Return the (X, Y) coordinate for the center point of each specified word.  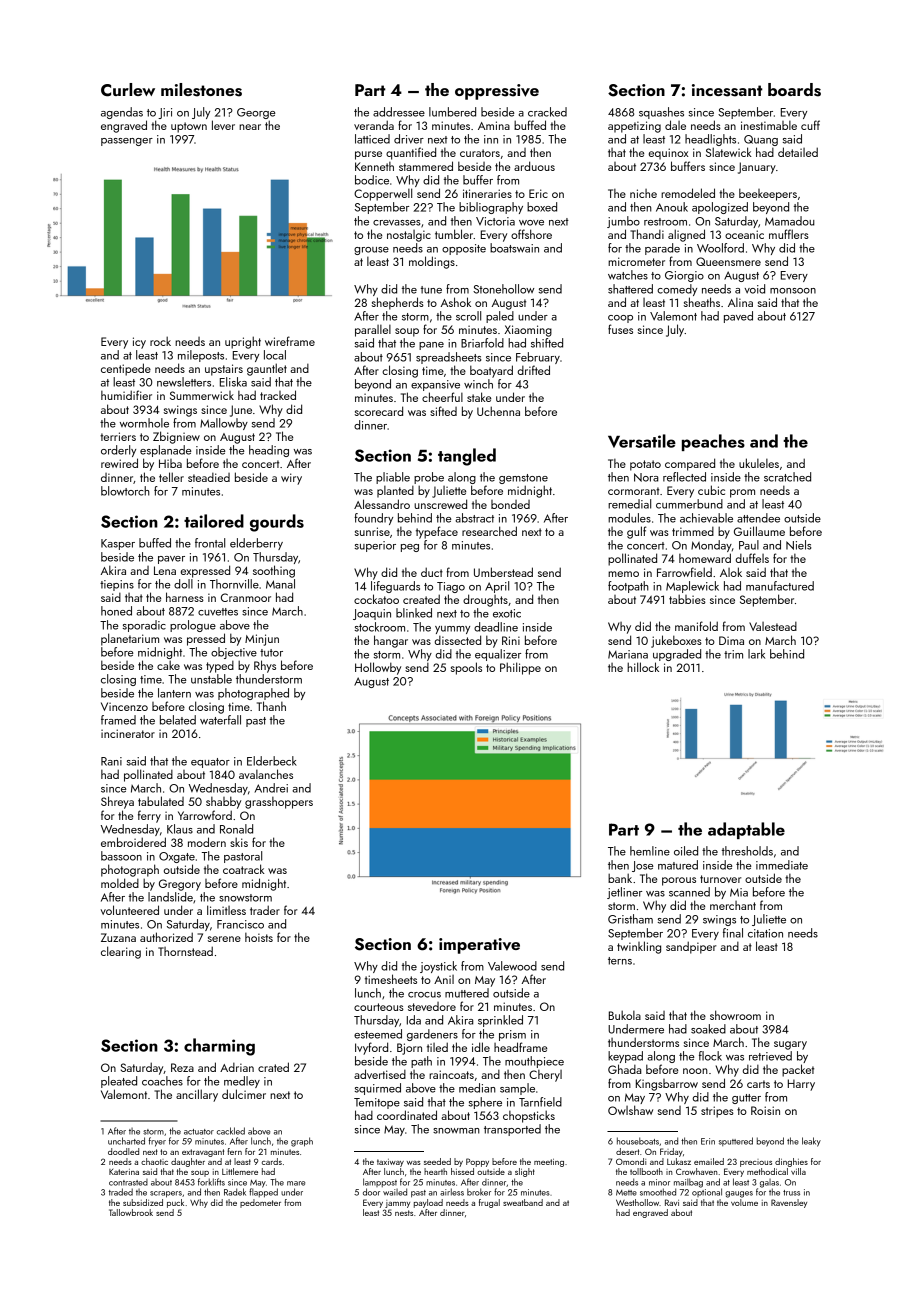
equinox (668, 154)
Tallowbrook (131, 1212)
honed (116, 611)
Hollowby (378, 668)
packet (798, 1070)
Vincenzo (124, 706)
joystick (438, 967)
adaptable (746, 830)
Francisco (240, 924)
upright (243, 342)
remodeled (688, 193)
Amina (494, 125)
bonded (510, 504)
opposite (464, 249)
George (256, 113)
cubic (711, 490)
